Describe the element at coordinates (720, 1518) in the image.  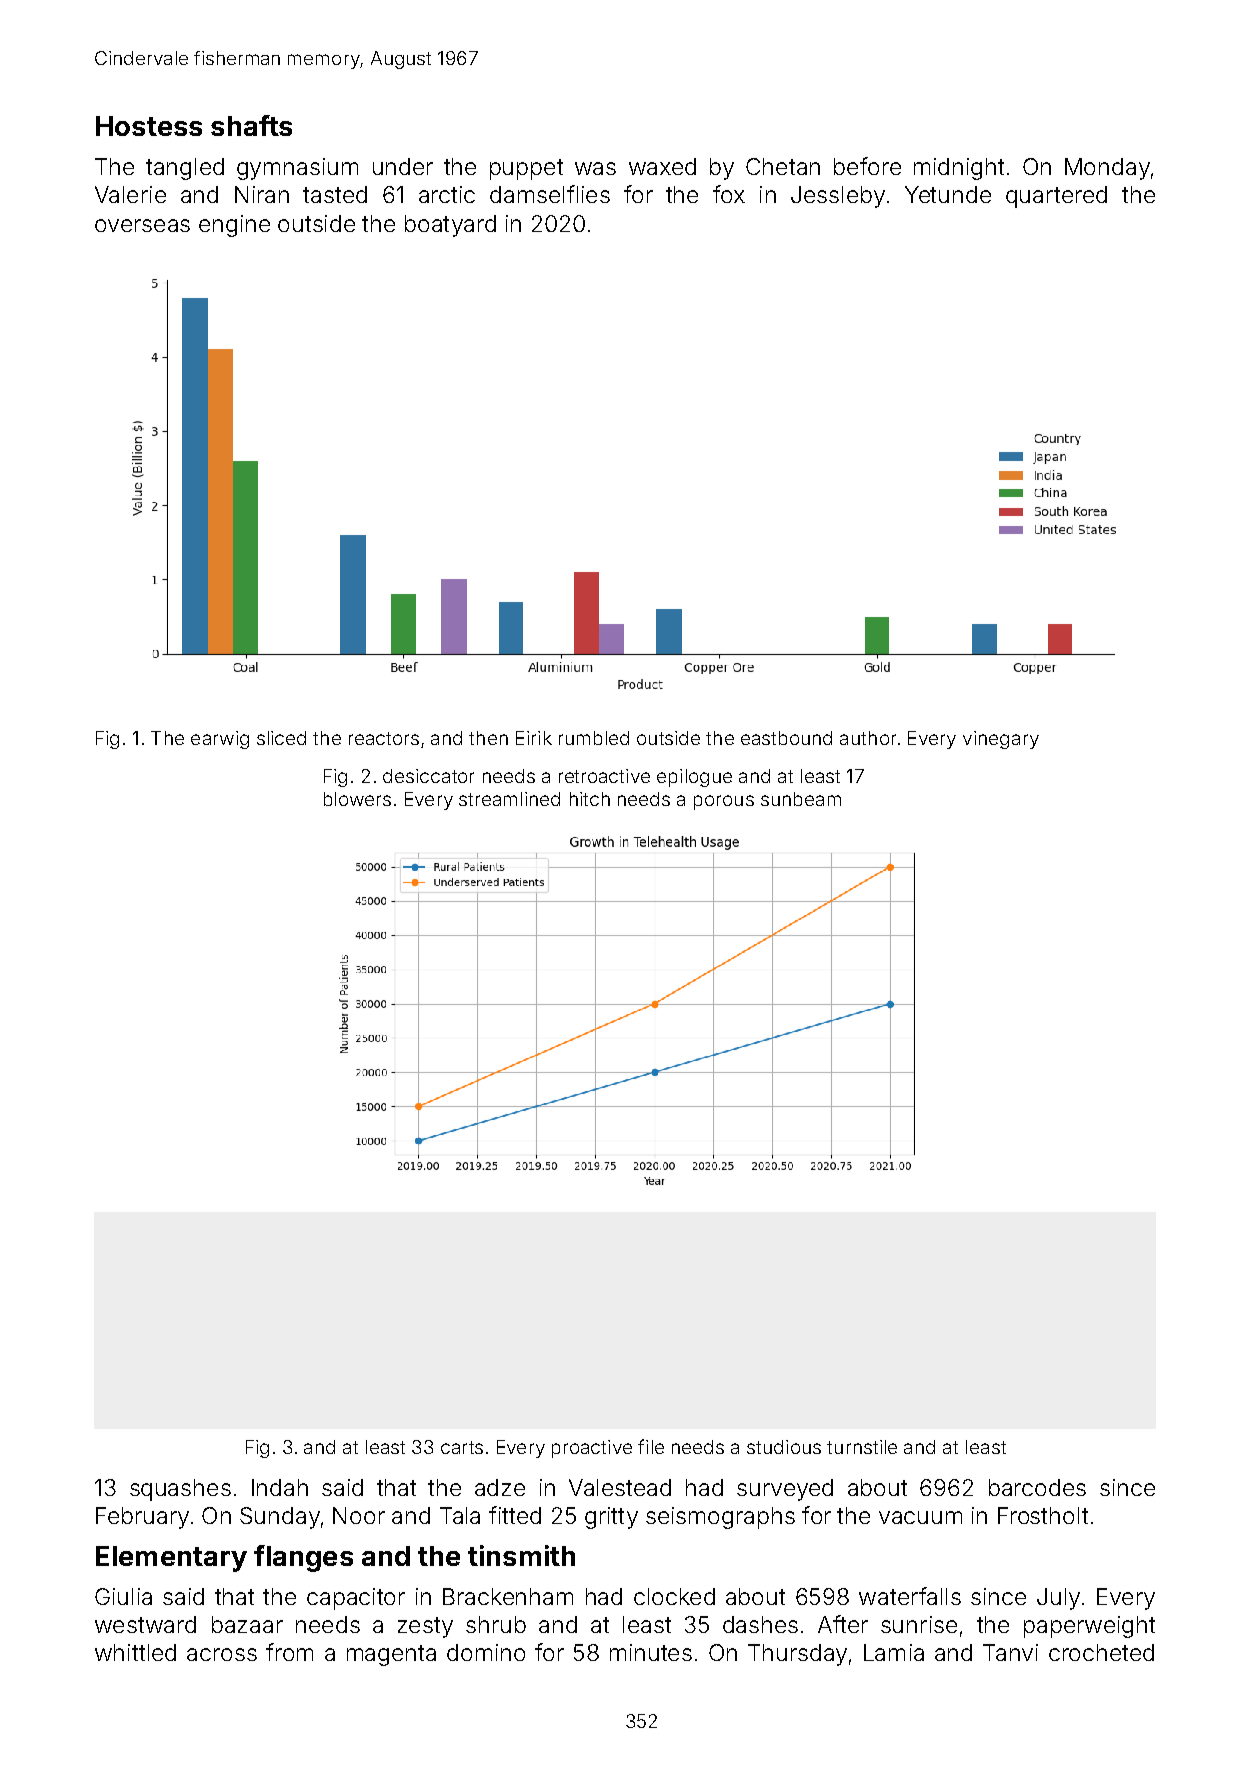
I see `seismographs` at that location.
